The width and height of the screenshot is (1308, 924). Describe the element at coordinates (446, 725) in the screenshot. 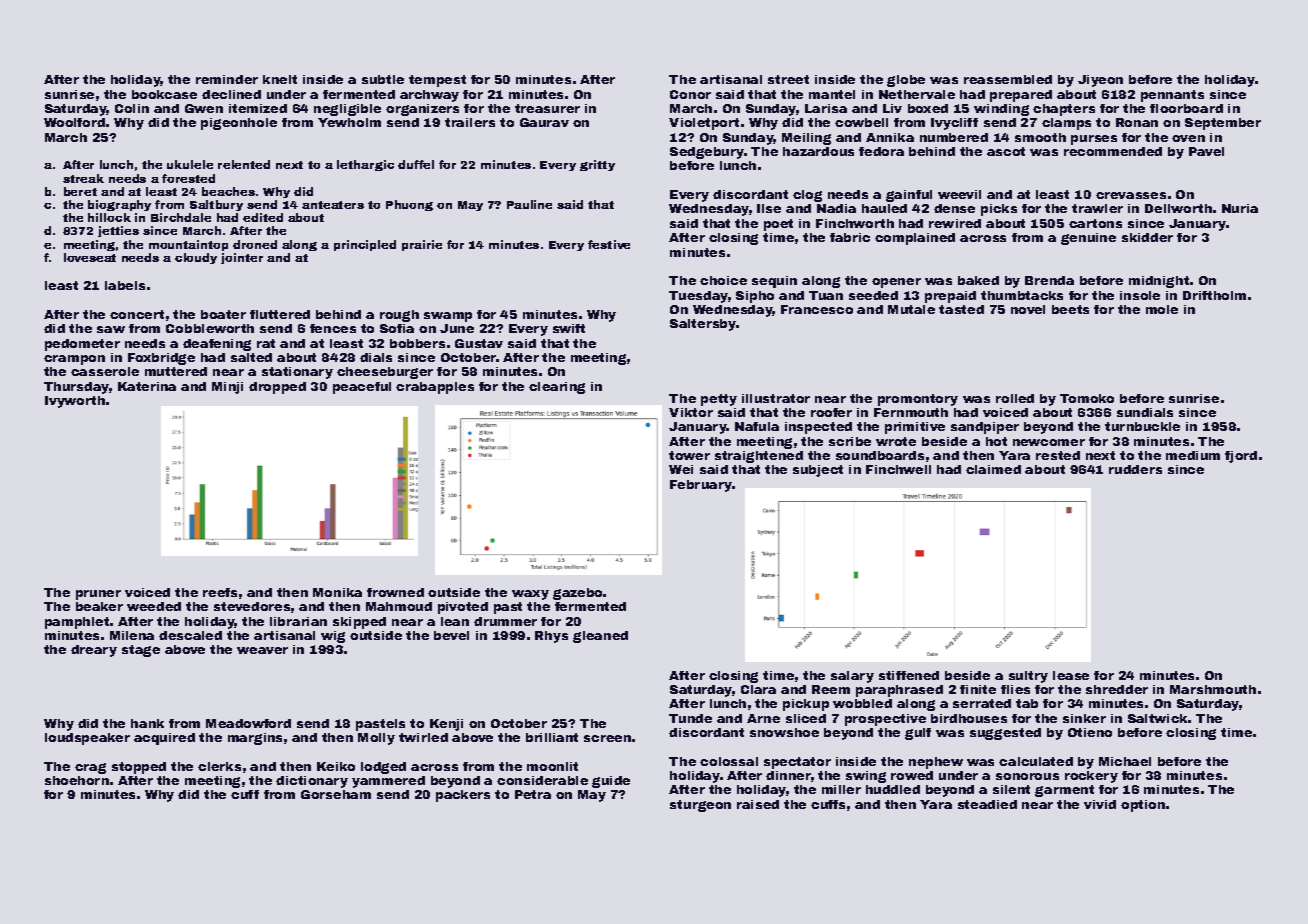

I see `Kenji` at that location.
